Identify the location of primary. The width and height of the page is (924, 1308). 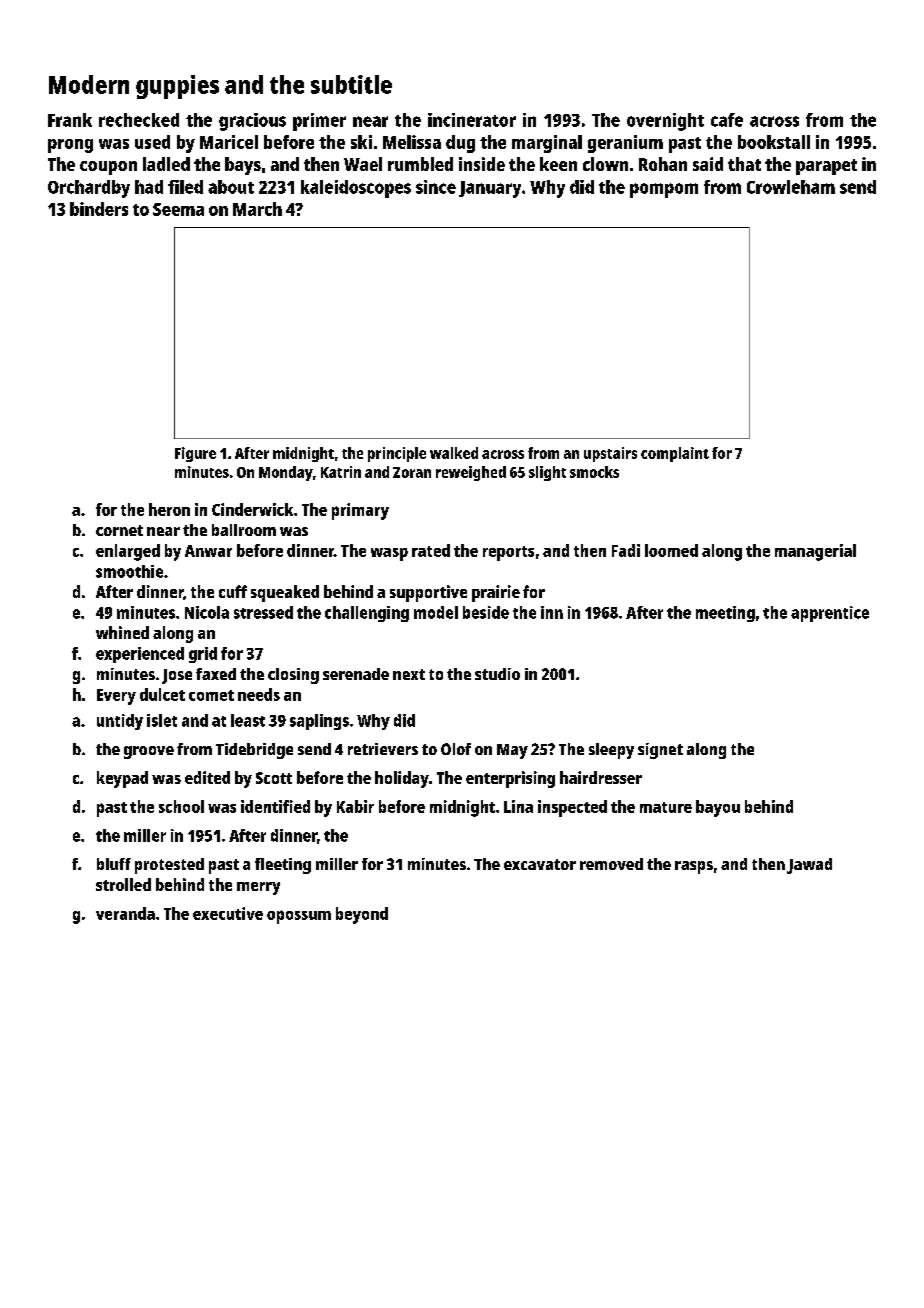
(360, 511).
